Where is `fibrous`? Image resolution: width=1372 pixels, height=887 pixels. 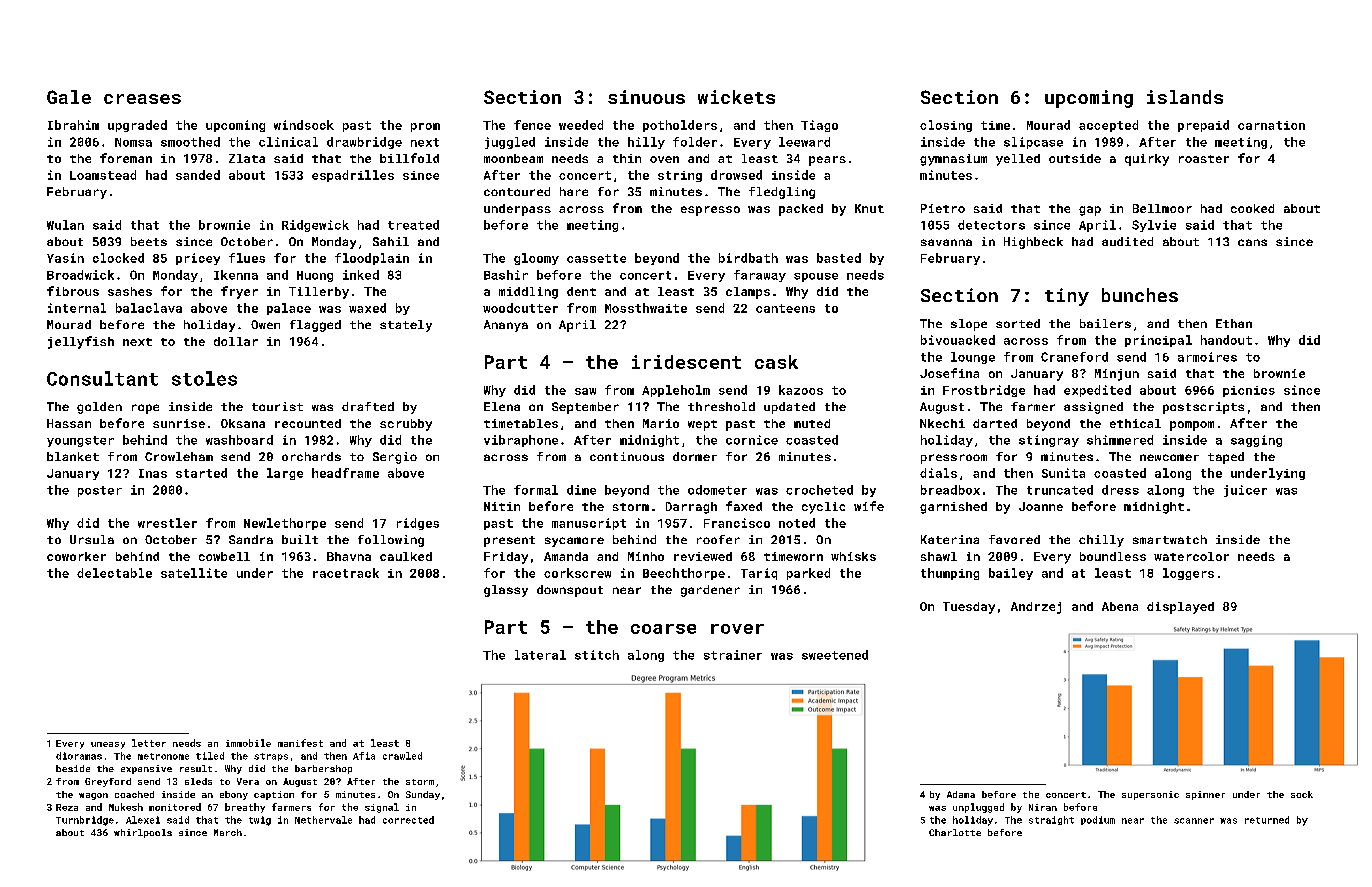 fibrous is located at coordinates (73, 291).
